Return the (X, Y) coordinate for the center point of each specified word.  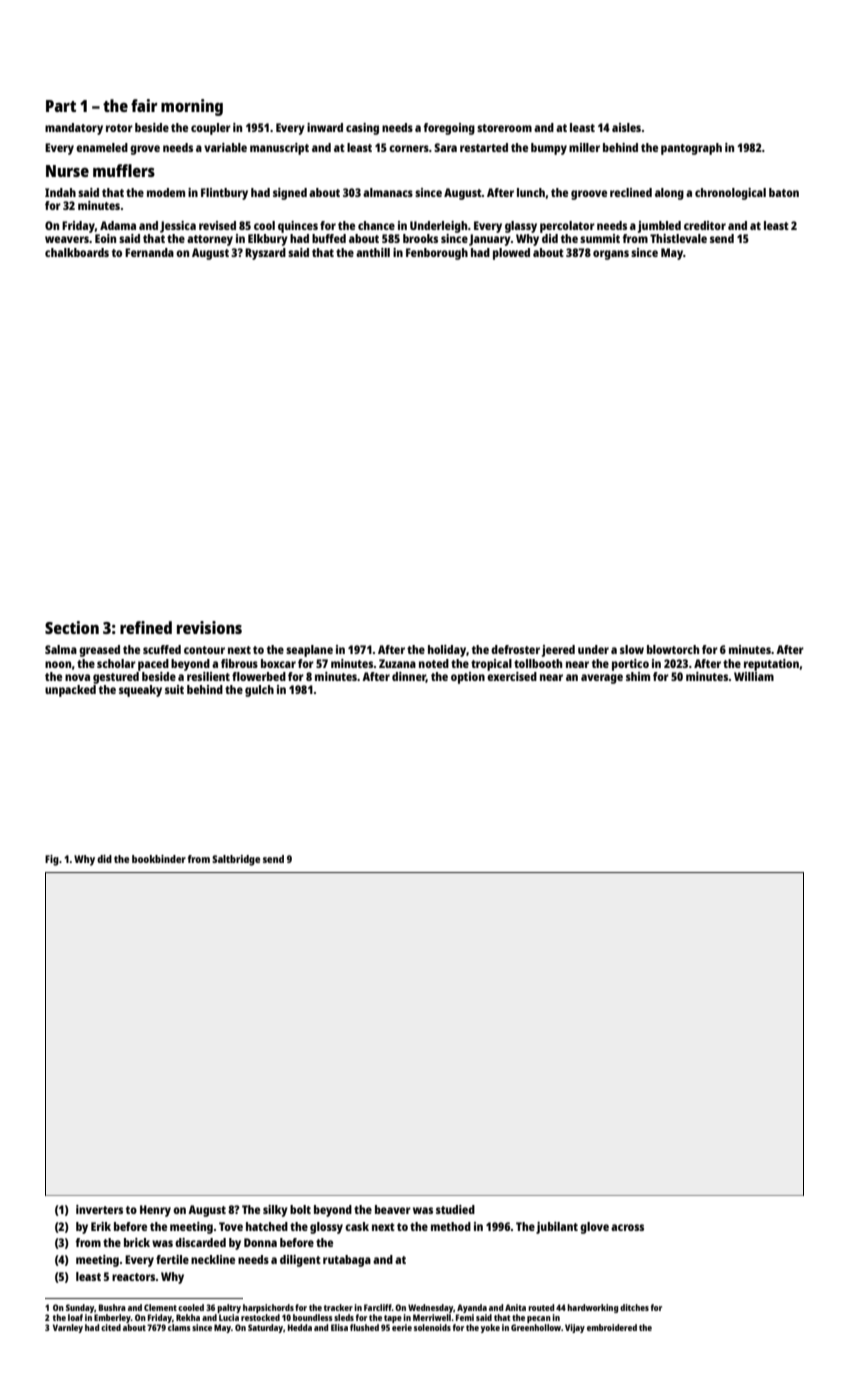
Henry (155, 1211)
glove (594, 1228)
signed (290, 194)
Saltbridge (236, 860)
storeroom (504, 128)
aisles (626, 127)
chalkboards (77, 252)
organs (611, 255)
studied (455, 1209)
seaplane (309, 651)
